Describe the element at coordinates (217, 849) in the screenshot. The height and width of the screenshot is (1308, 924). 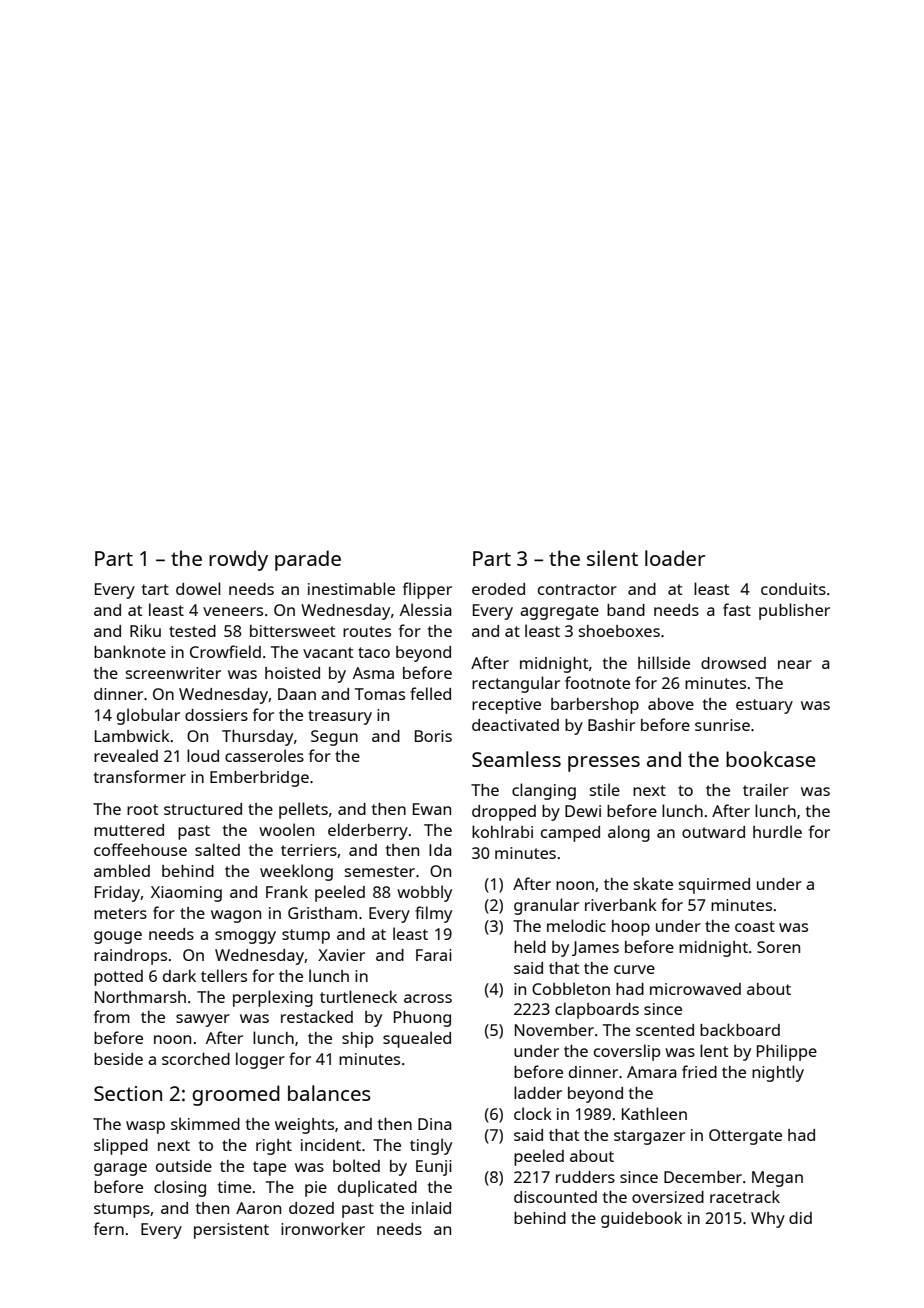
I see `salted` at that location.
